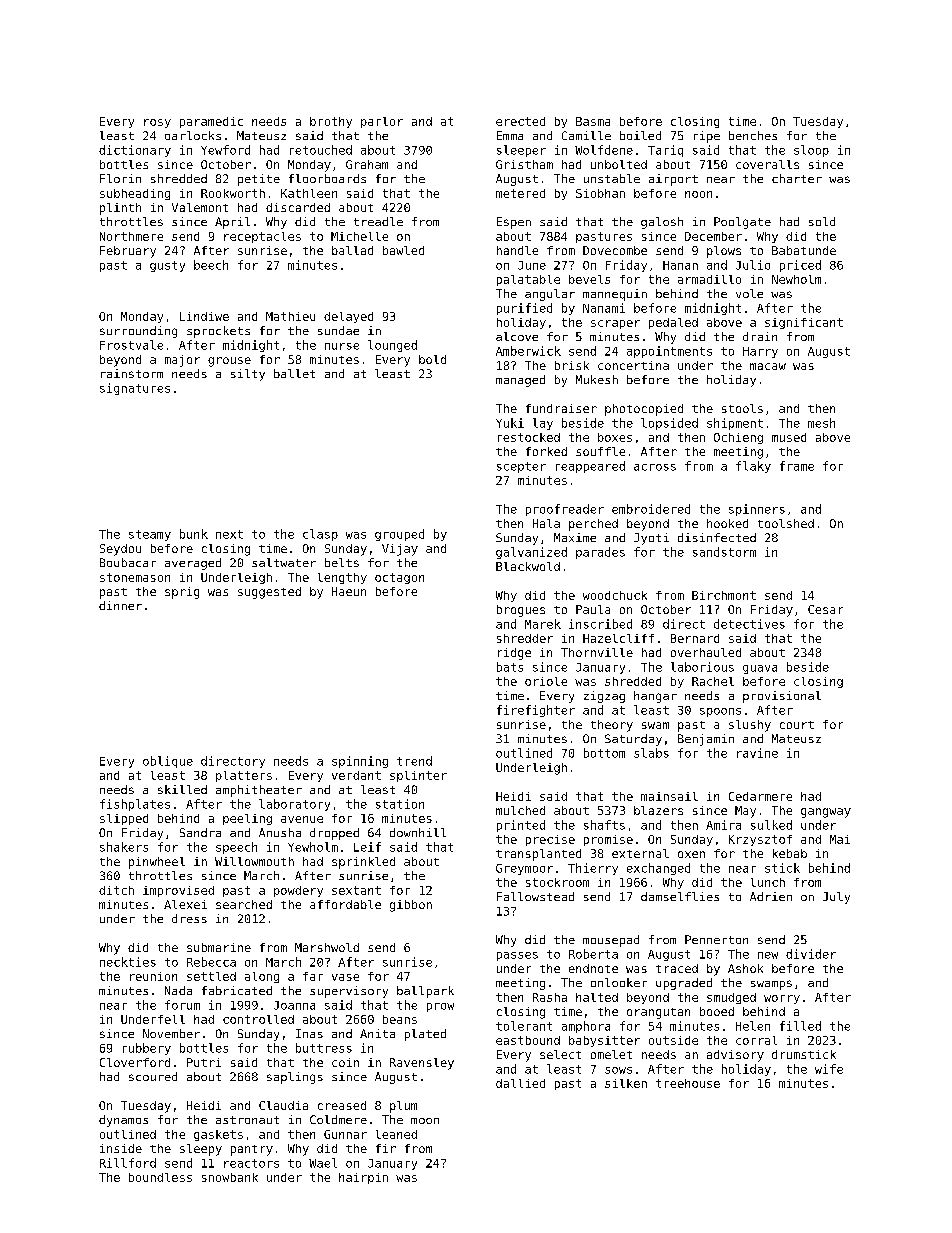  I want to click on purified, so click(524, 309).
